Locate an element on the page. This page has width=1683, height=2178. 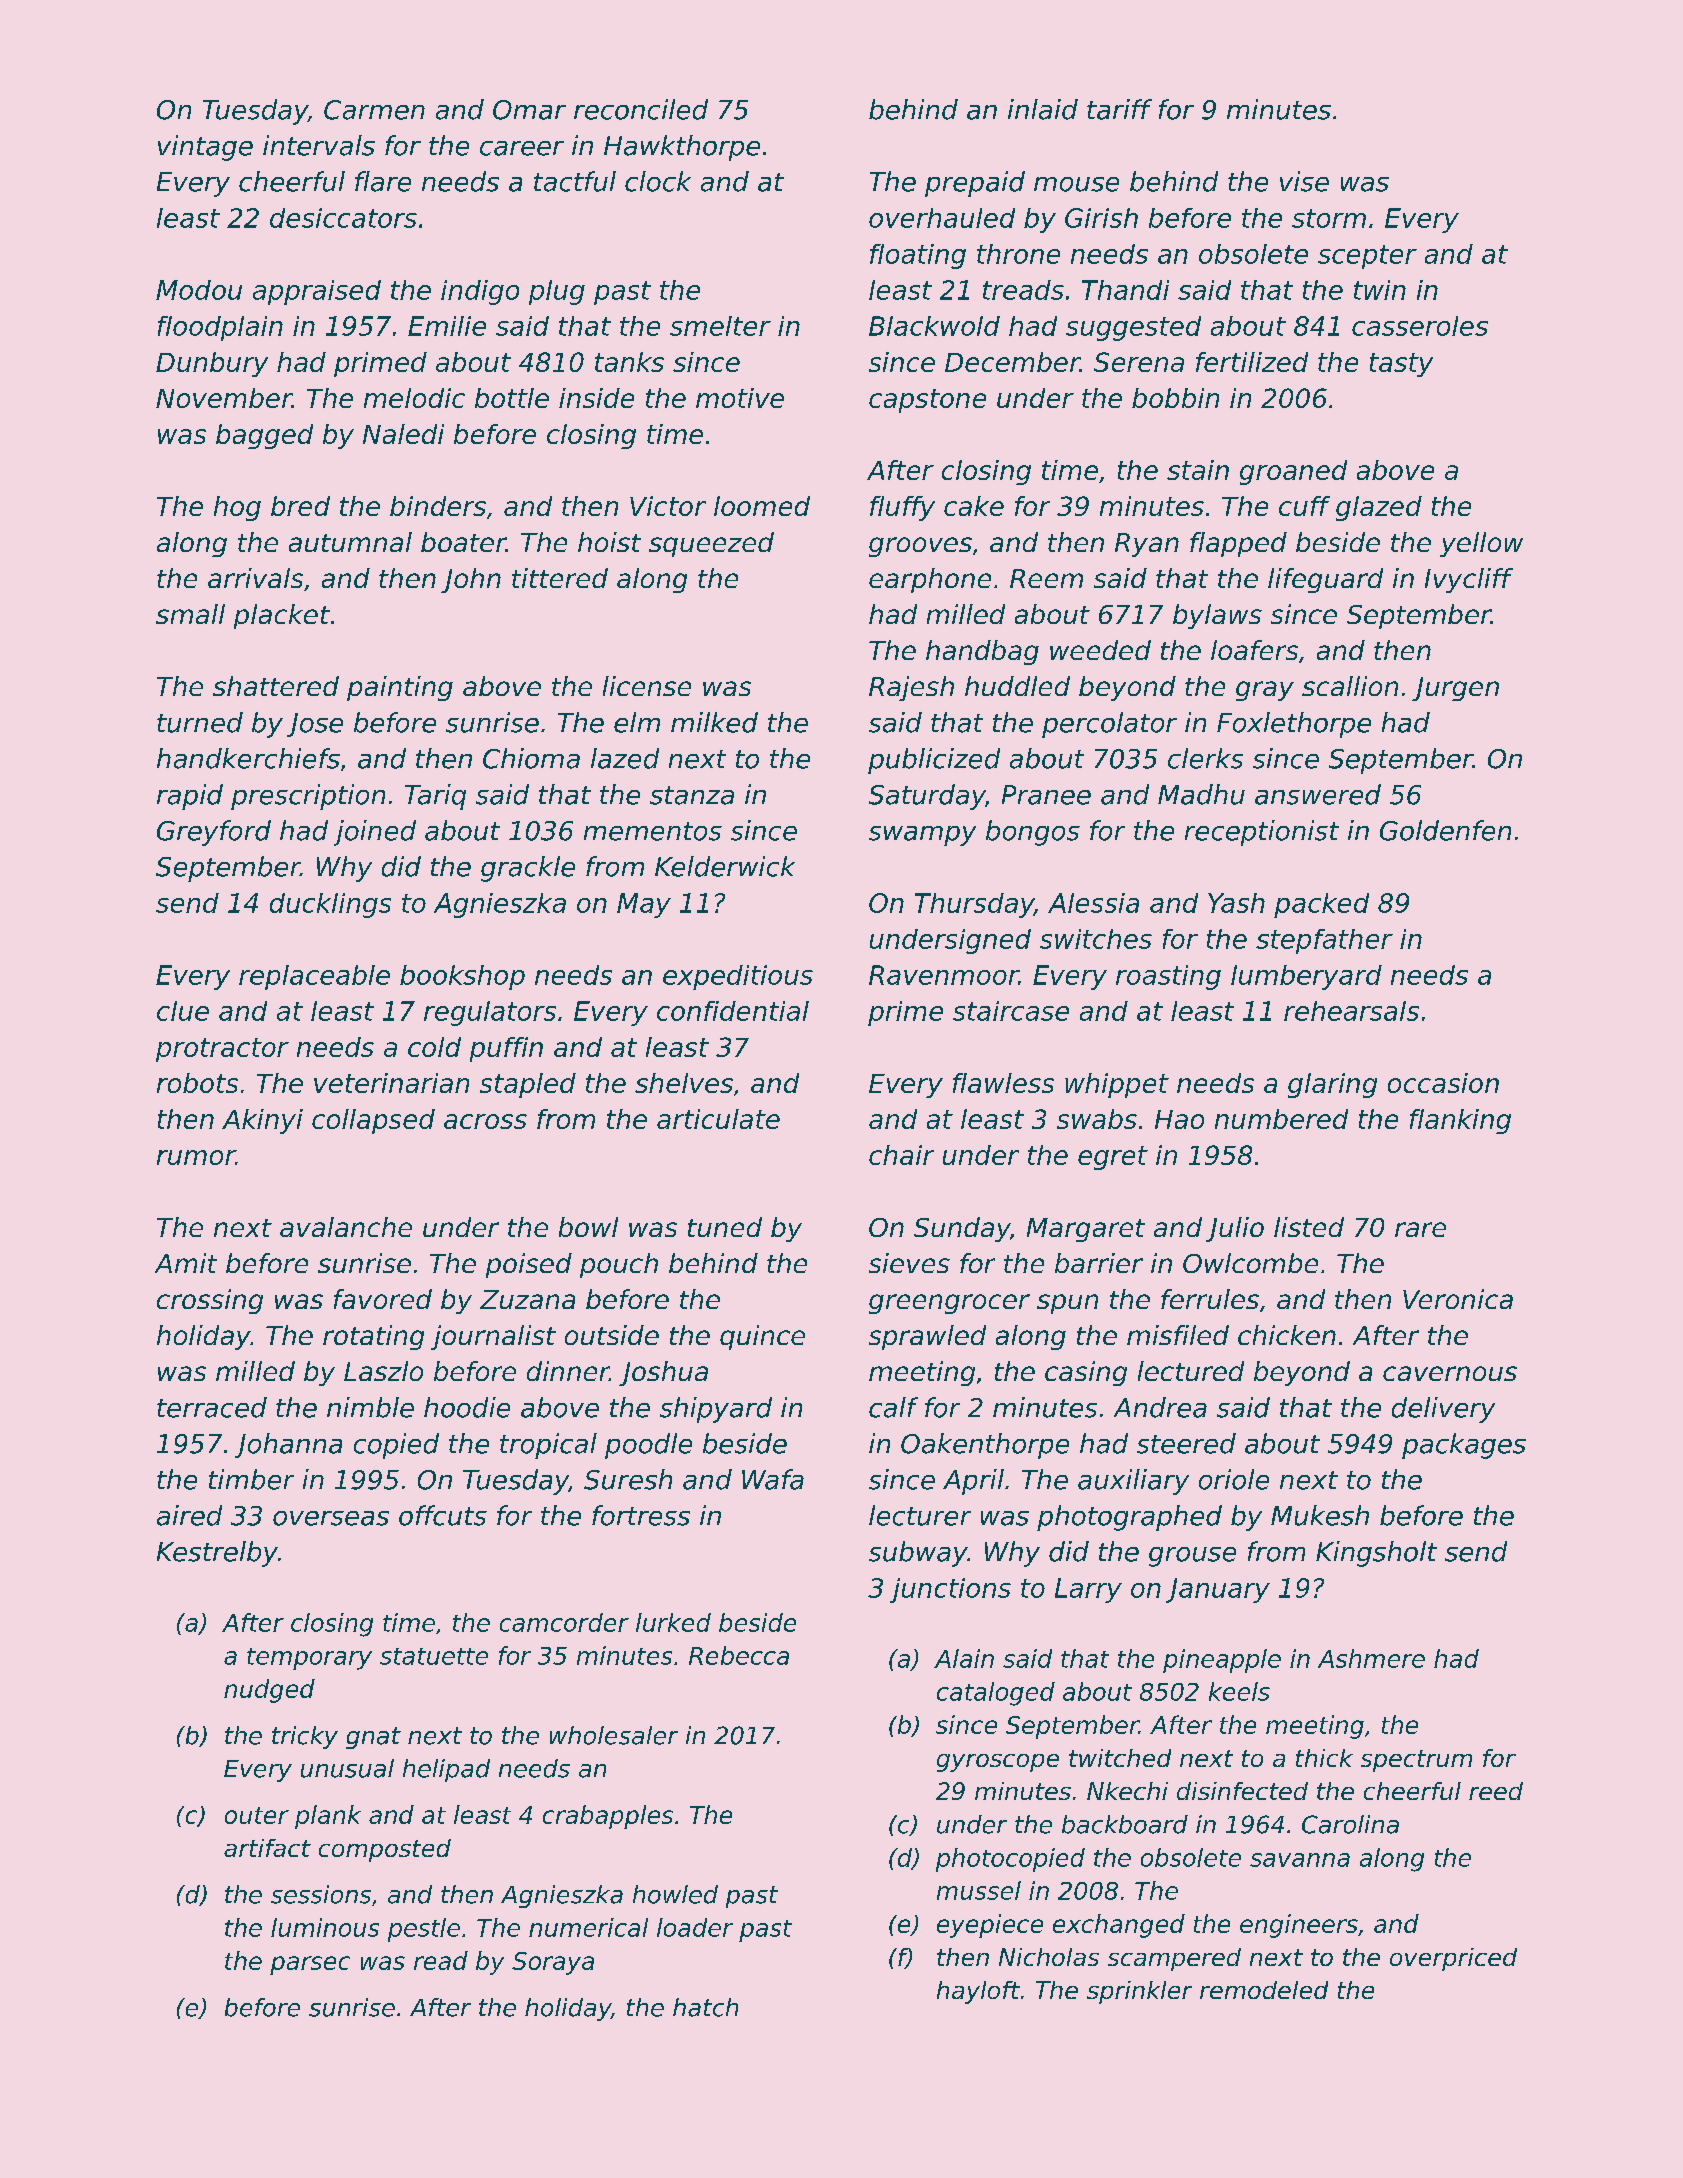
capstone is located at coordinates (927, 401).
